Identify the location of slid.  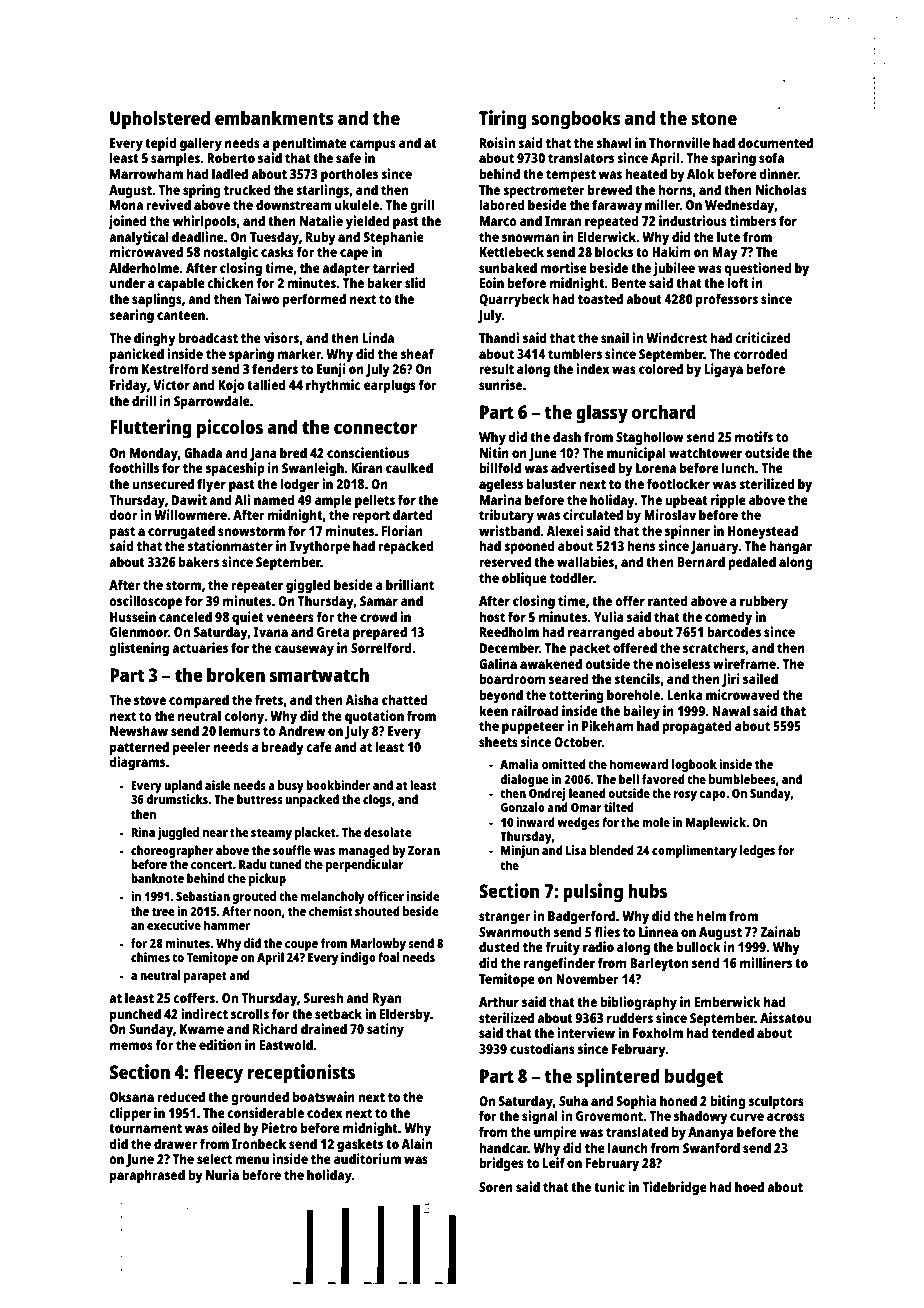
(415, 282).
